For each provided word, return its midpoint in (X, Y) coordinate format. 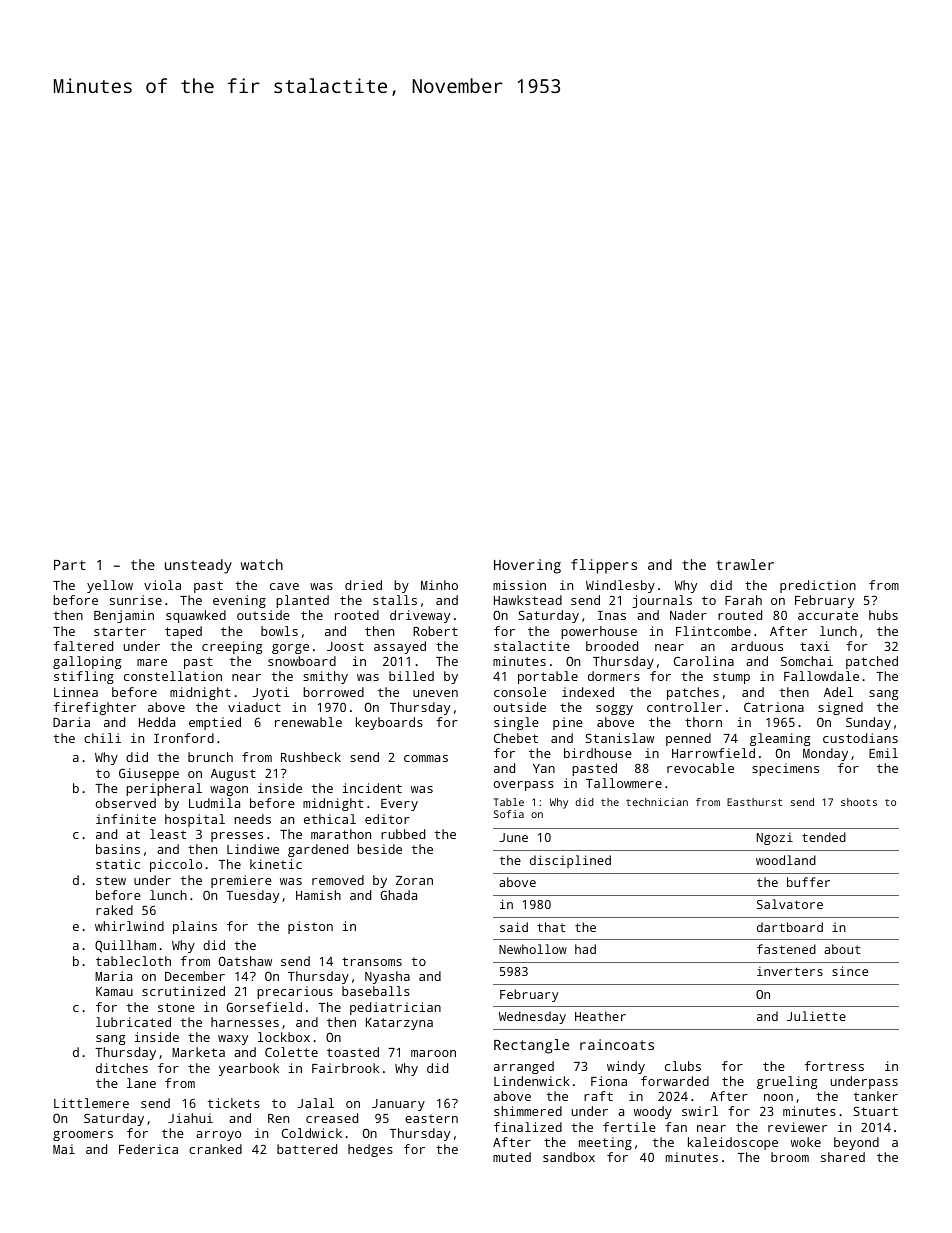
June (513, 837)
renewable (308, 722)
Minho (439, 585)
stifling (84, 677)
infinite (126, 819)
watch (262, 564)
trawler (745, 564)
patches (693, 693)
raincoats (617, 1044)
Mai (64, 1149)
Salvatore (790, 904)
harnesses (245, 1022)
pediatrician (395, 1008)
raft (598, 1096)
